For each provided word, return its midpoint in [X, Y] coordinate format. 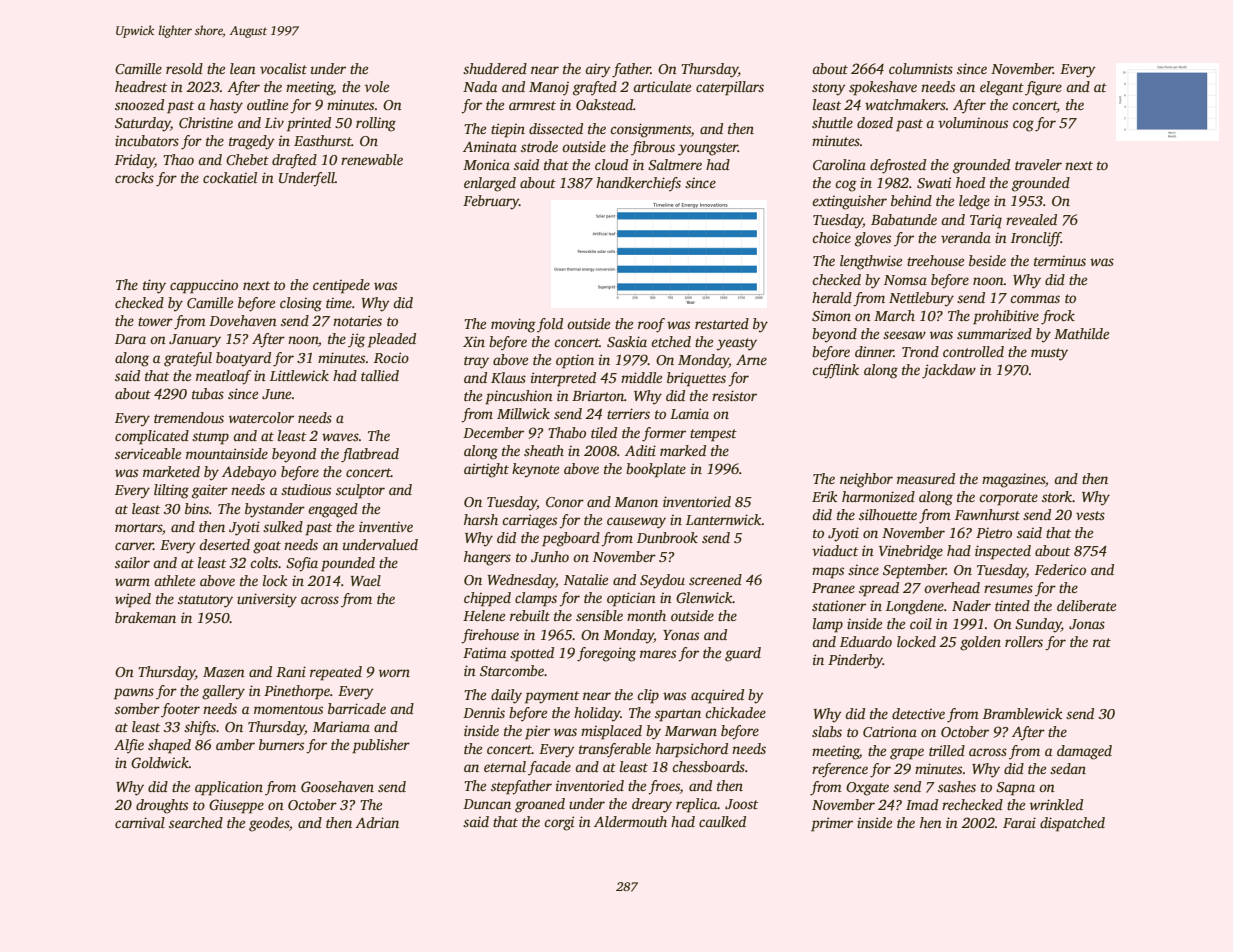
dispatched [1072, 824]
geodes [269, 824]
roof [651, 325]
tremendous [189, 417]
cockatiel [230, 177]
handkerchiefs [638, 184]
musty [1049, 354]
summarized [994, 333]
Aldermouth [630, 821]
